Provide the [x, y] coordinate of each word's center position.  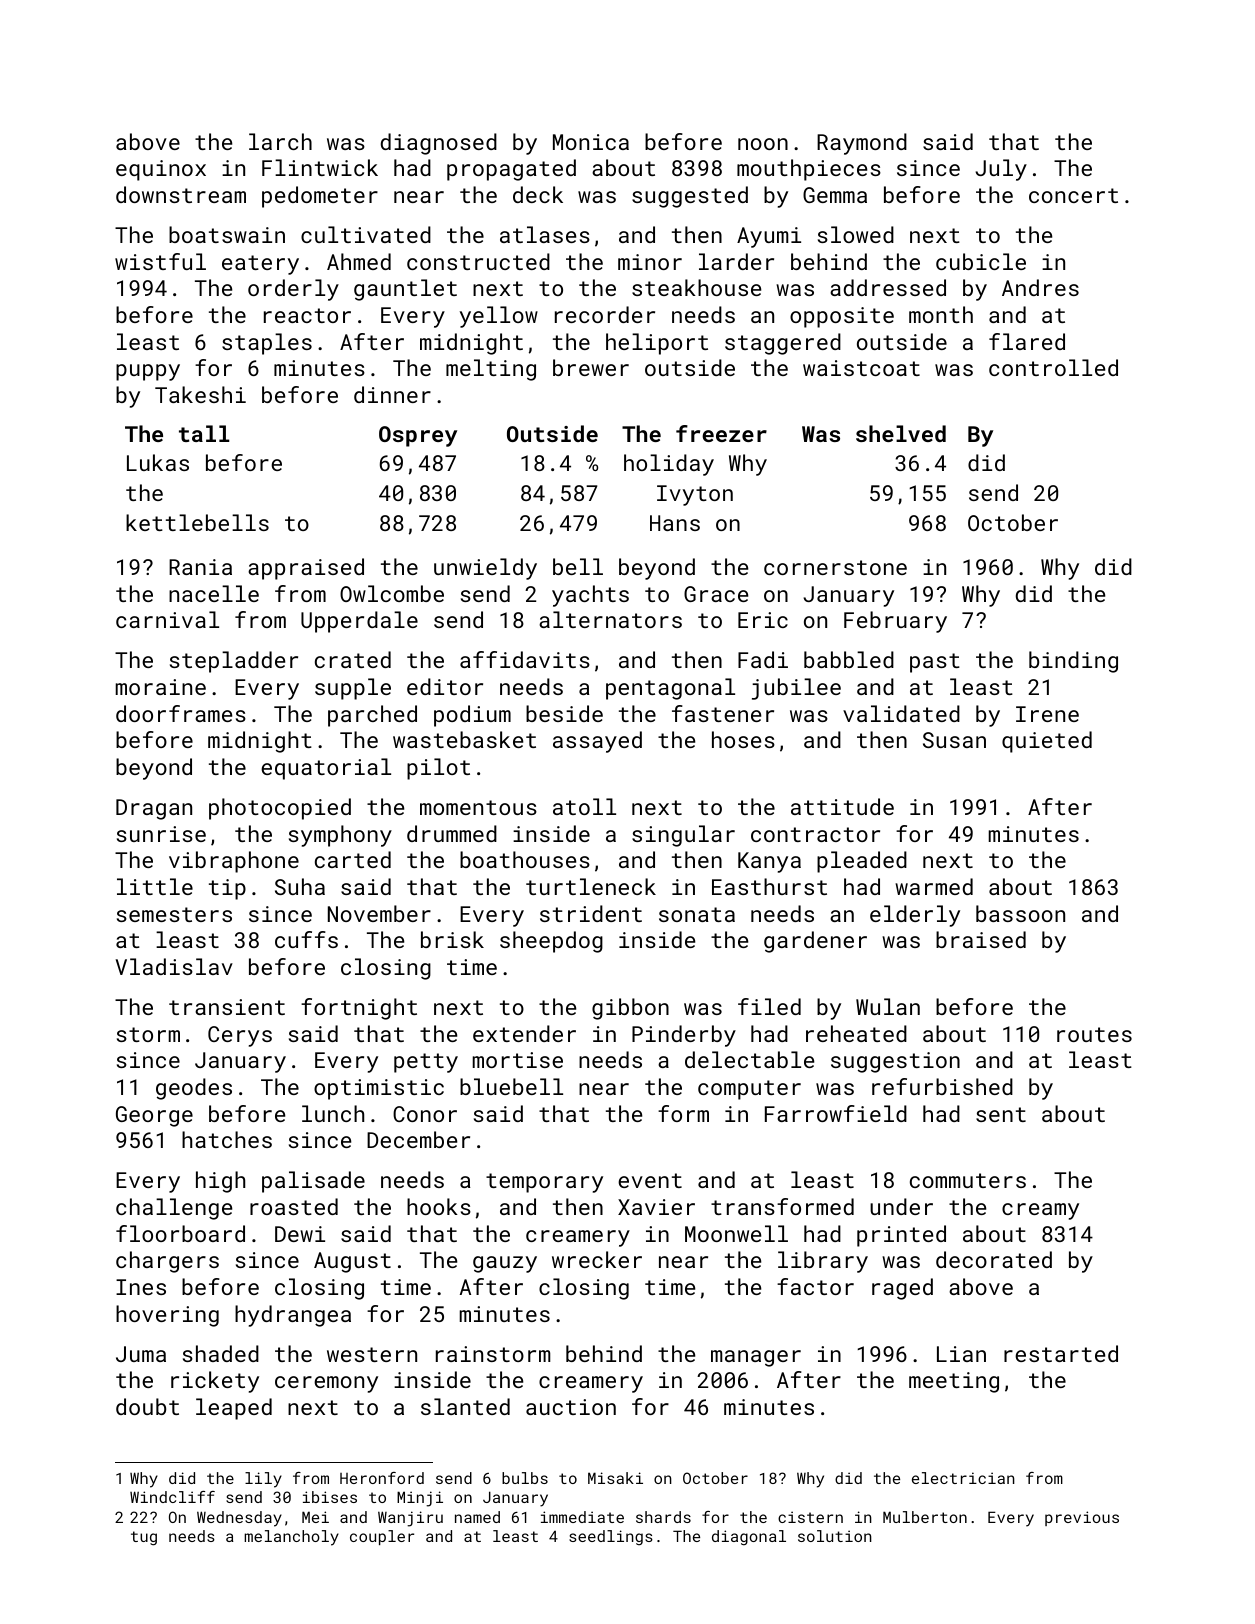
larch [280, 141]
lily [263, 1480]
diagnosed [439, 144]
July [1001, 170]
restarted [1061, 1353]
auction [571, 1407]
